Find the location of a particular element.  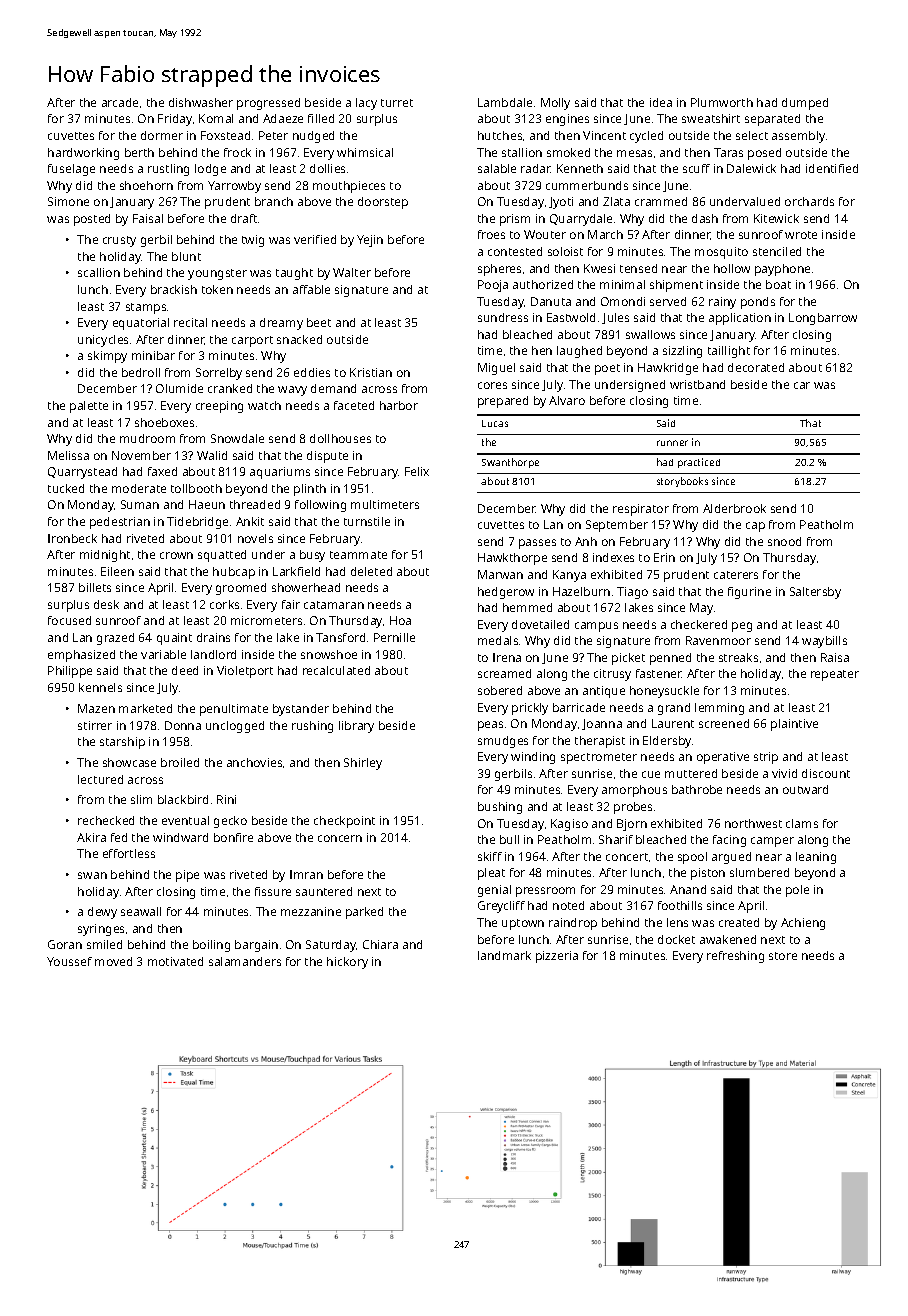

orchards is located at coordinates (809, 201).
